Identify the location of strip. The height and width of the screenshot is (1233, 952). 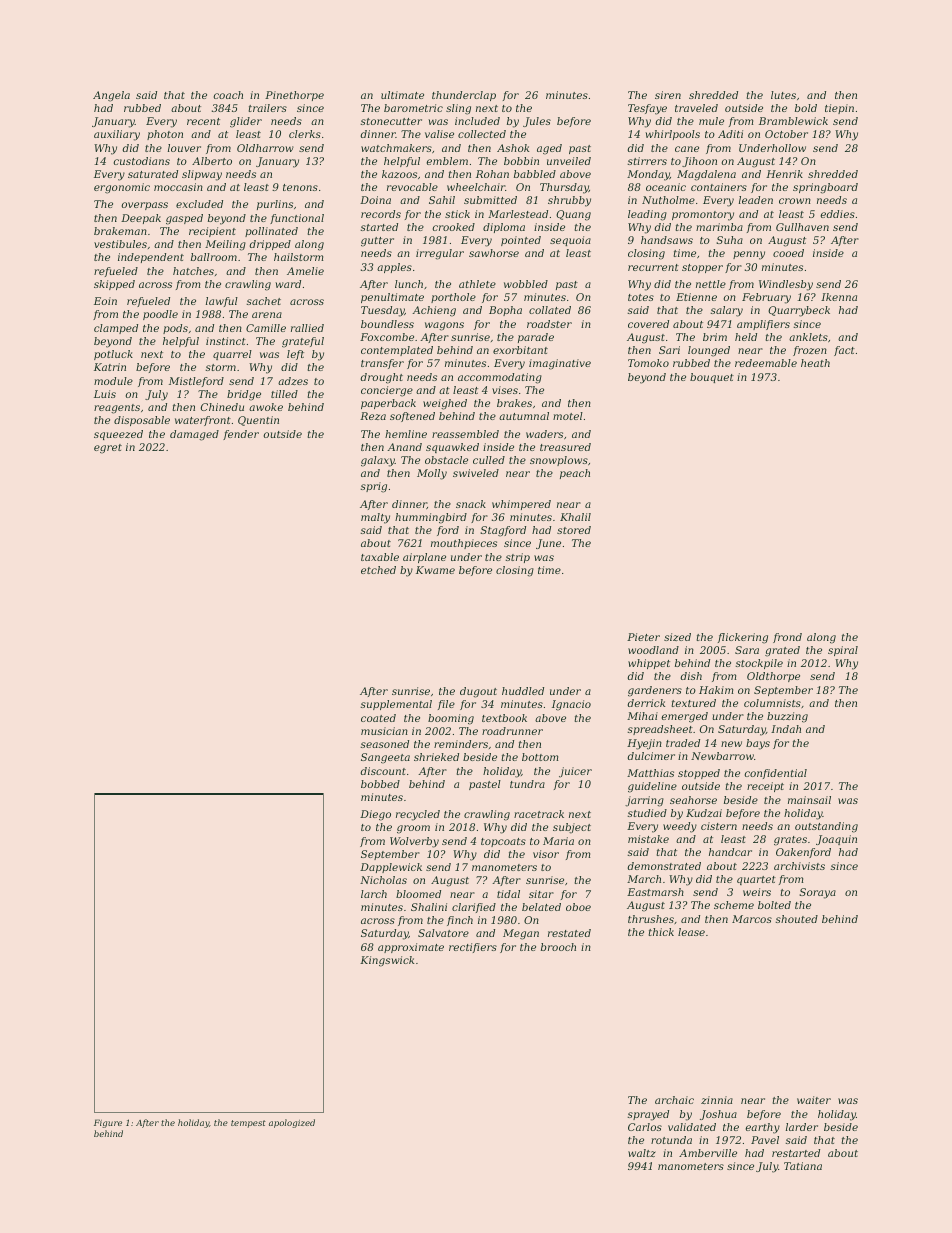
(518, 558).
